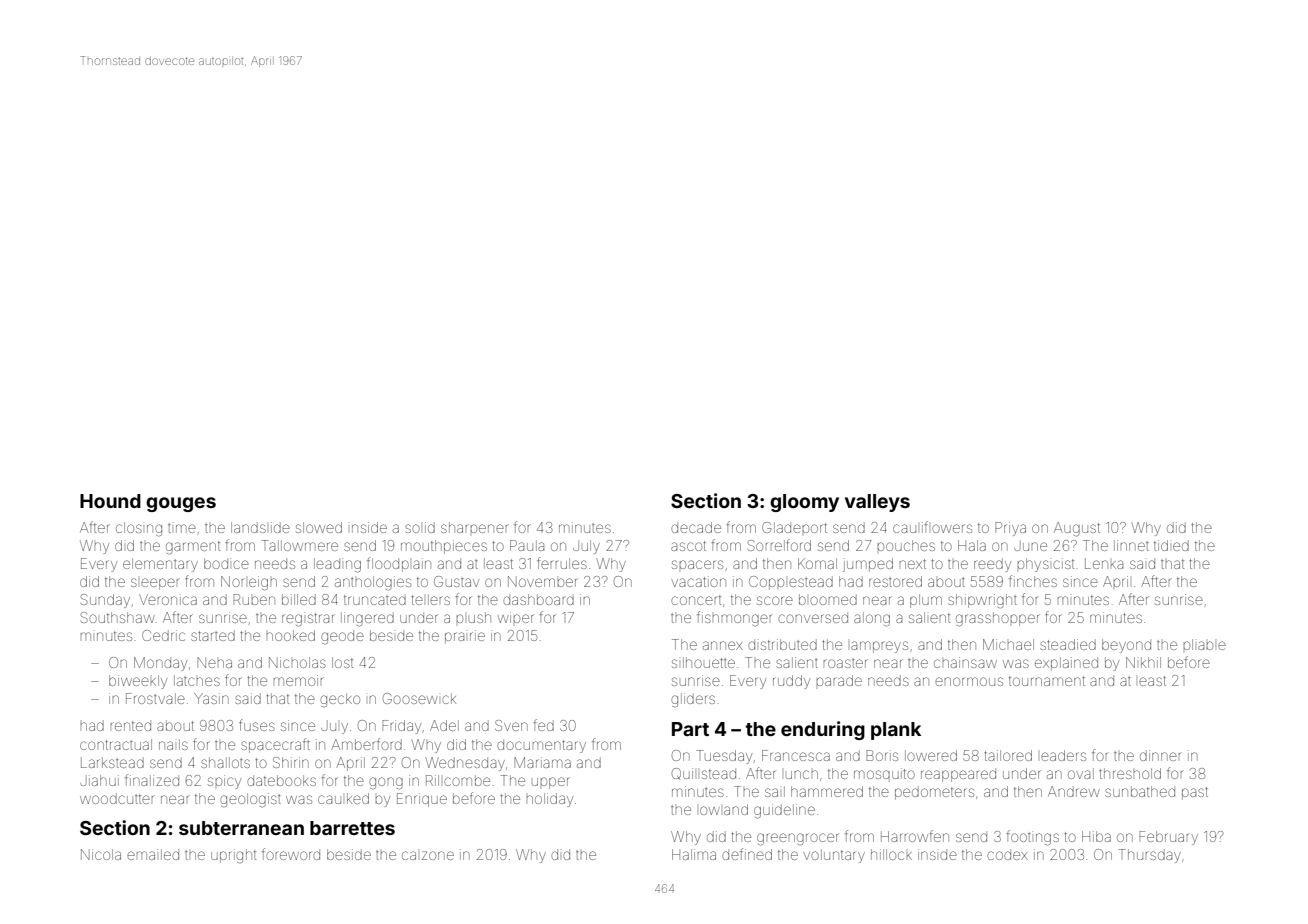 Image resolution: width=1308 pixels, height=924 pixels. What do you see at coordinates (965, 662) in the image?
I see `chainsaw` at bounding box center [965, 662].
